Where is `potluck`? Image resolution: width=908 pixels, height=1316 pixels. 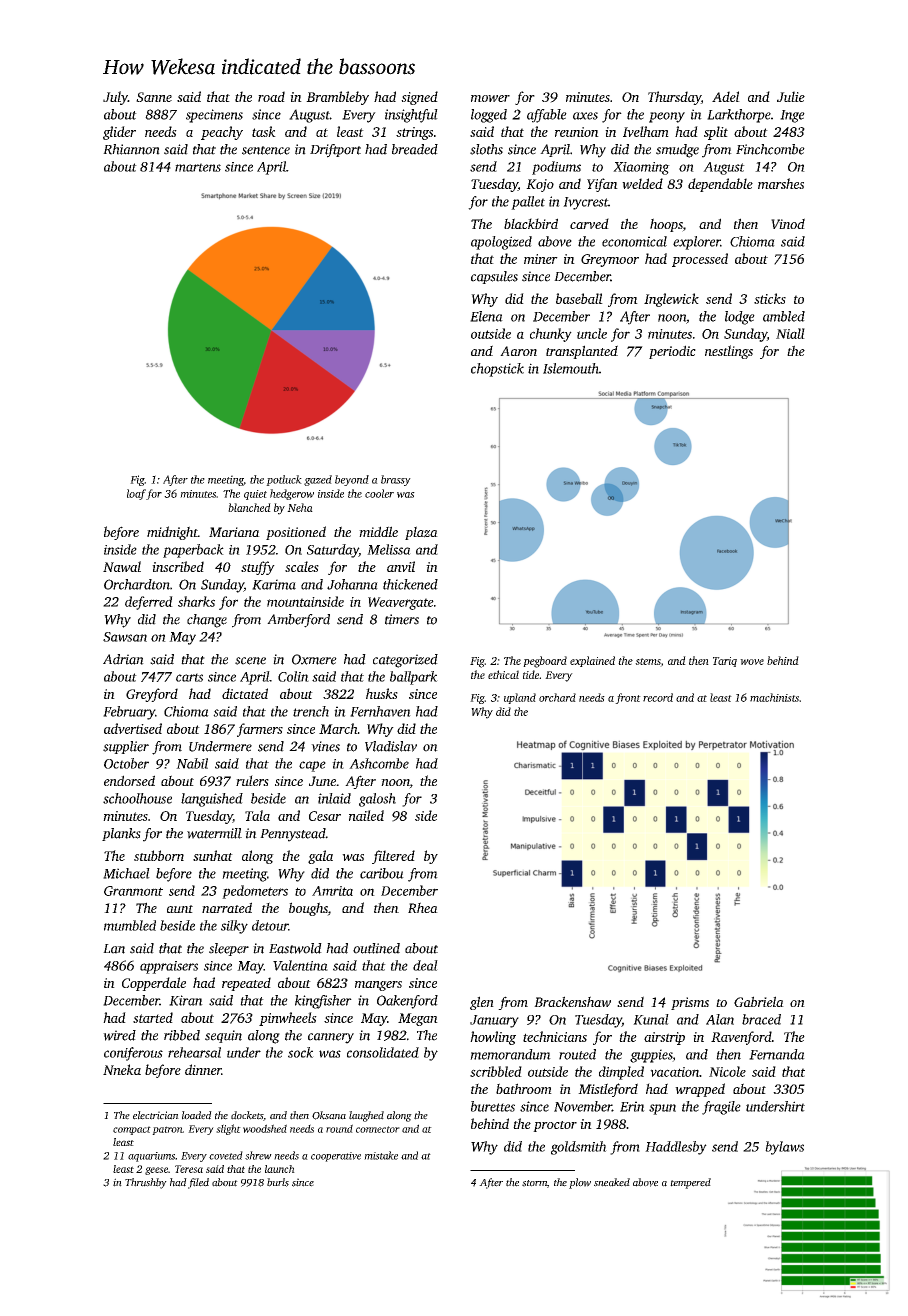
potluck is located at coordinates (284, 480).
